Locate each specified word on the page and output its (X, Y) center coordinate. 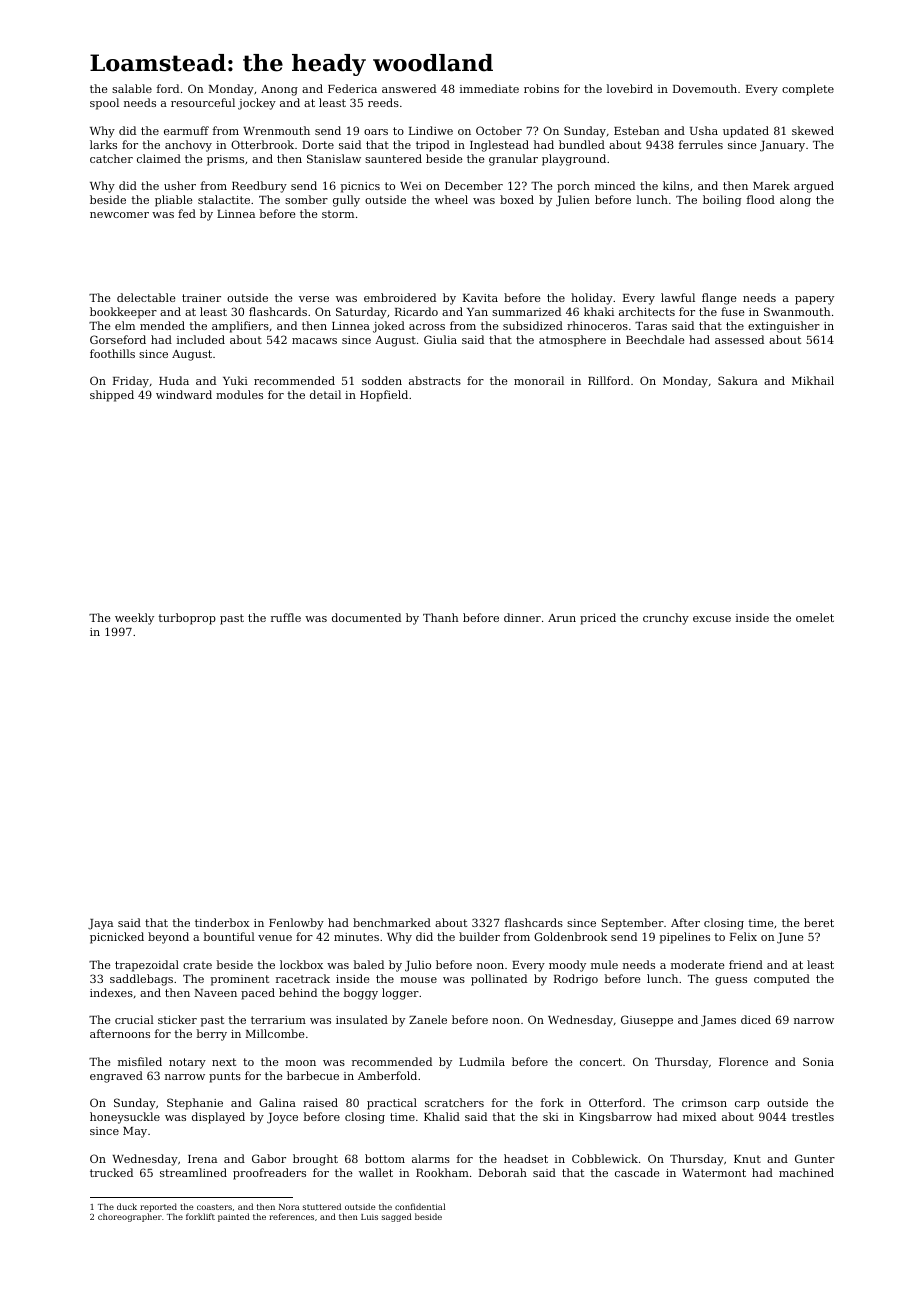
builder (479, 936)
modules (239, 394)
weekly (134, 619)
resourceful (203, 102)
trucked (111, 1172)
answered (409, 88)
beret (819, 922)
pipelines (684, 938)
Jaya (100, 924)
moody (567, 966)
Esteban (637, 130)
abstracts (435, 380)
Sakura (738, 380)
